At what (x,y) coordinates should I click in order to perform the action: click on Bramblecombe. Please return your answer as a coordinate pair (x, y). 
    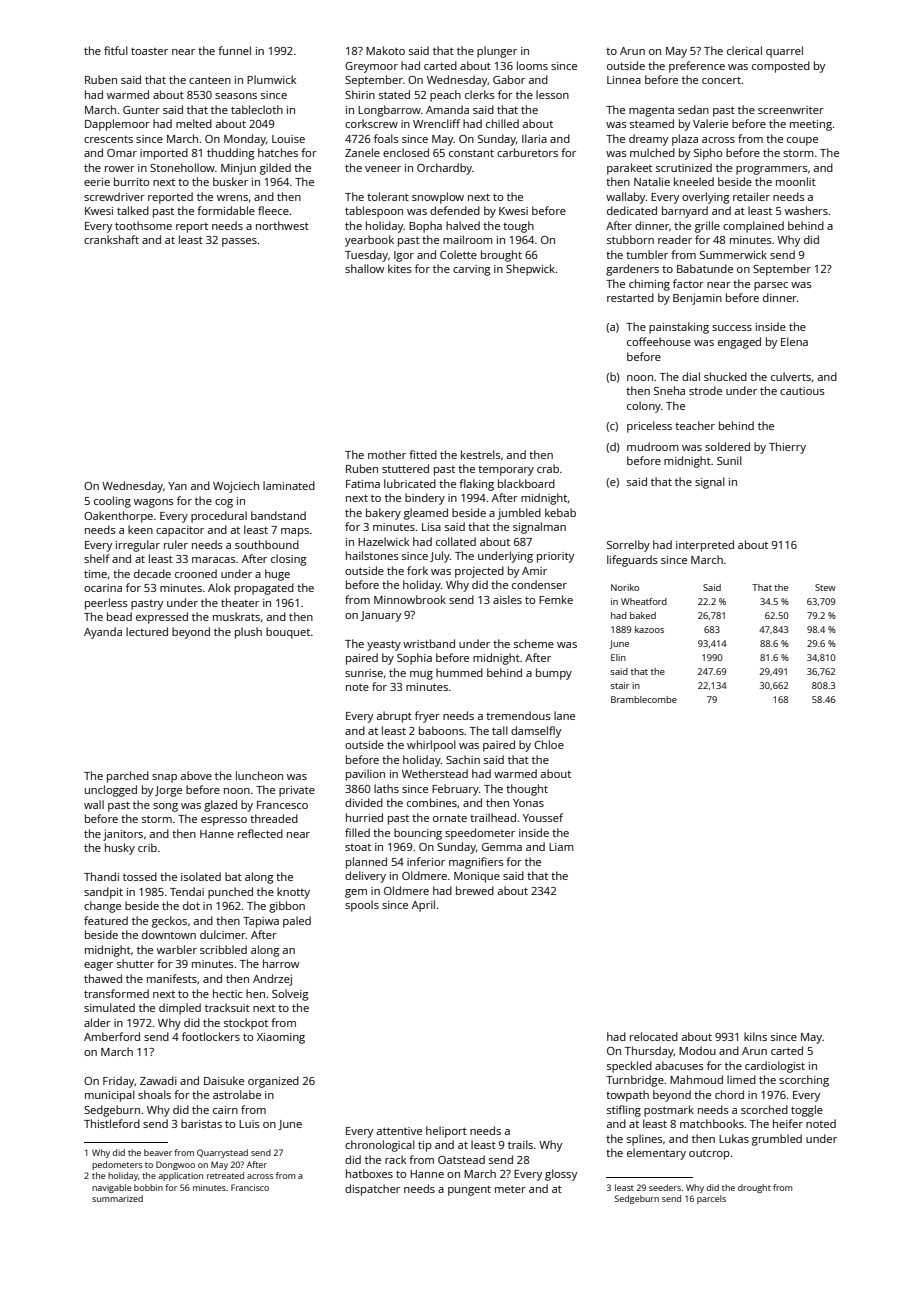
    Looking at the image, I should click on (644, 699).
